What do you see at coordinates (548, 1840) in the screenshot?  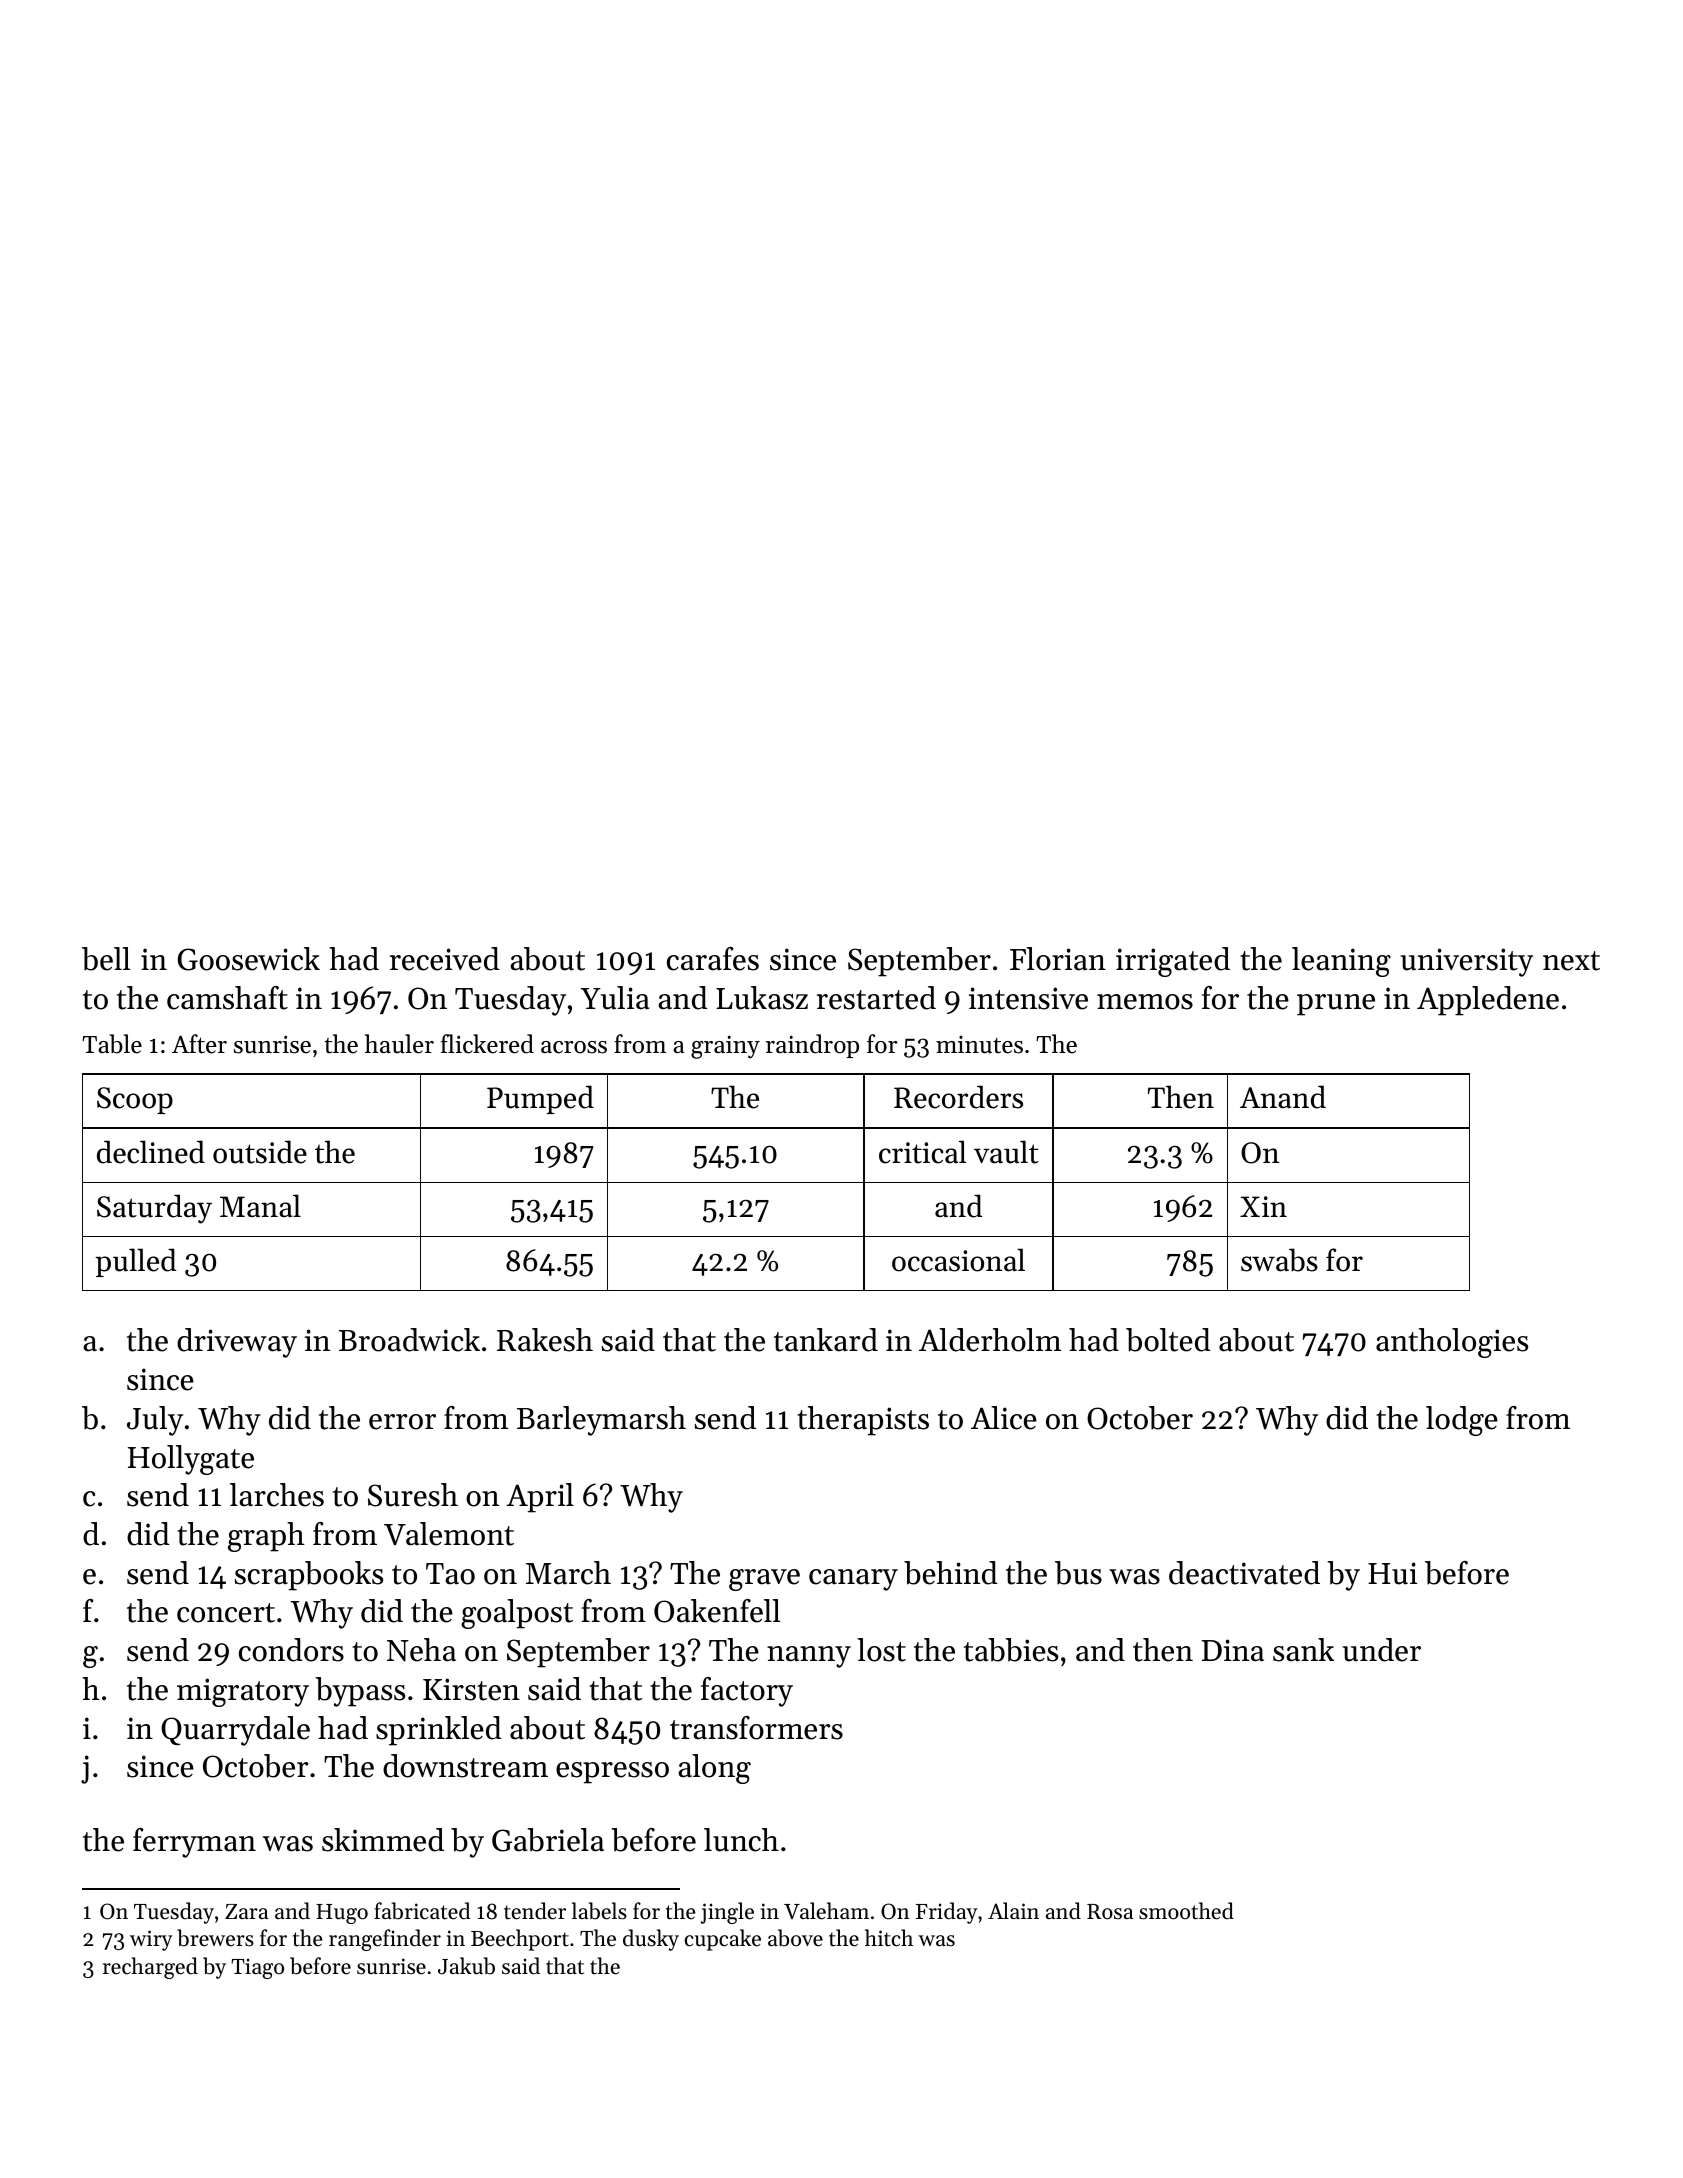 I see `Gabriela` at bounding box center [548, 1840].
